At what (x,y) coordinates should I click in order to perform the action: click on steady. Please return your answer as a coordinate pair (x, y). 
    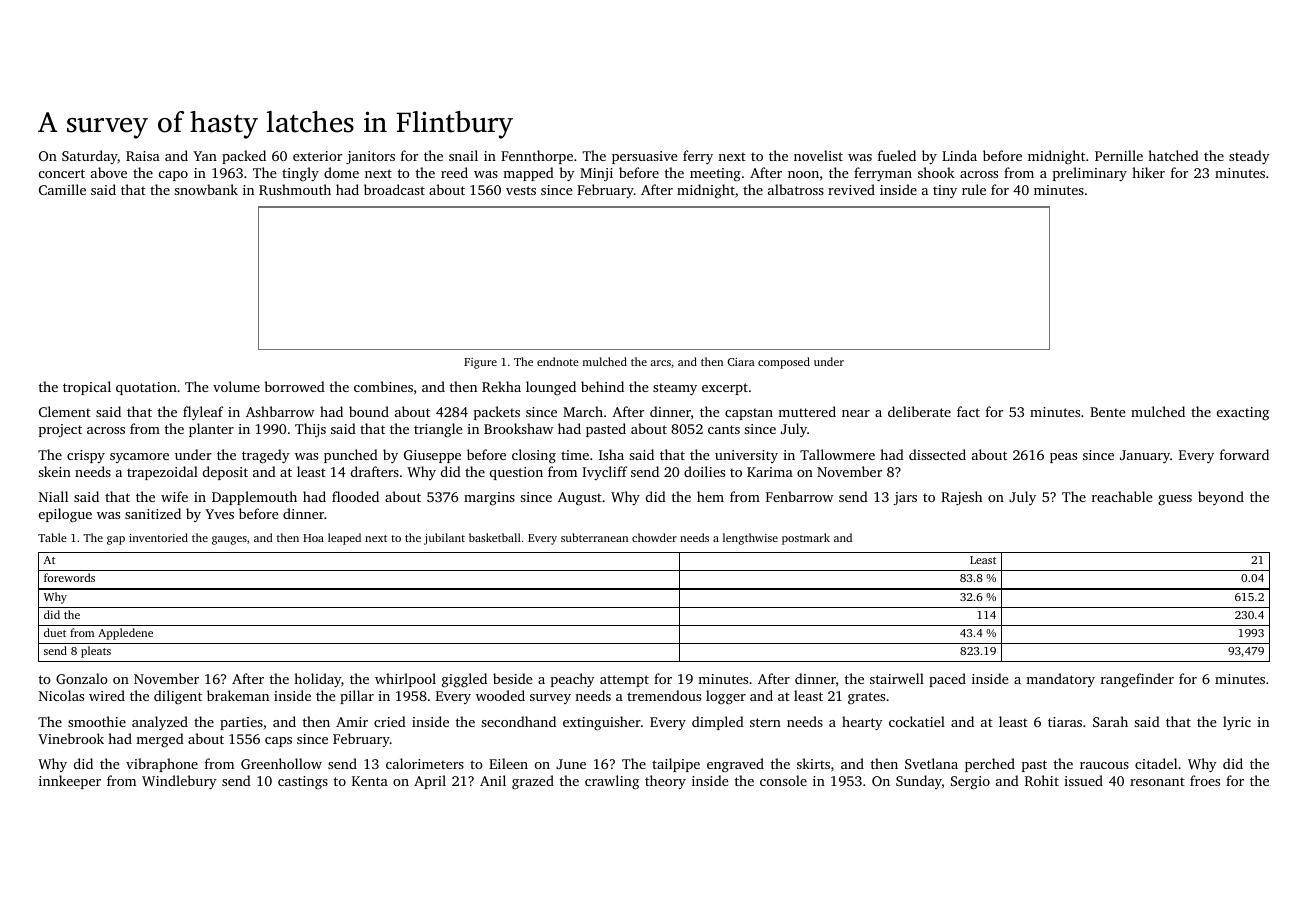
    Looking at the image, I should click on (1249, 157).
